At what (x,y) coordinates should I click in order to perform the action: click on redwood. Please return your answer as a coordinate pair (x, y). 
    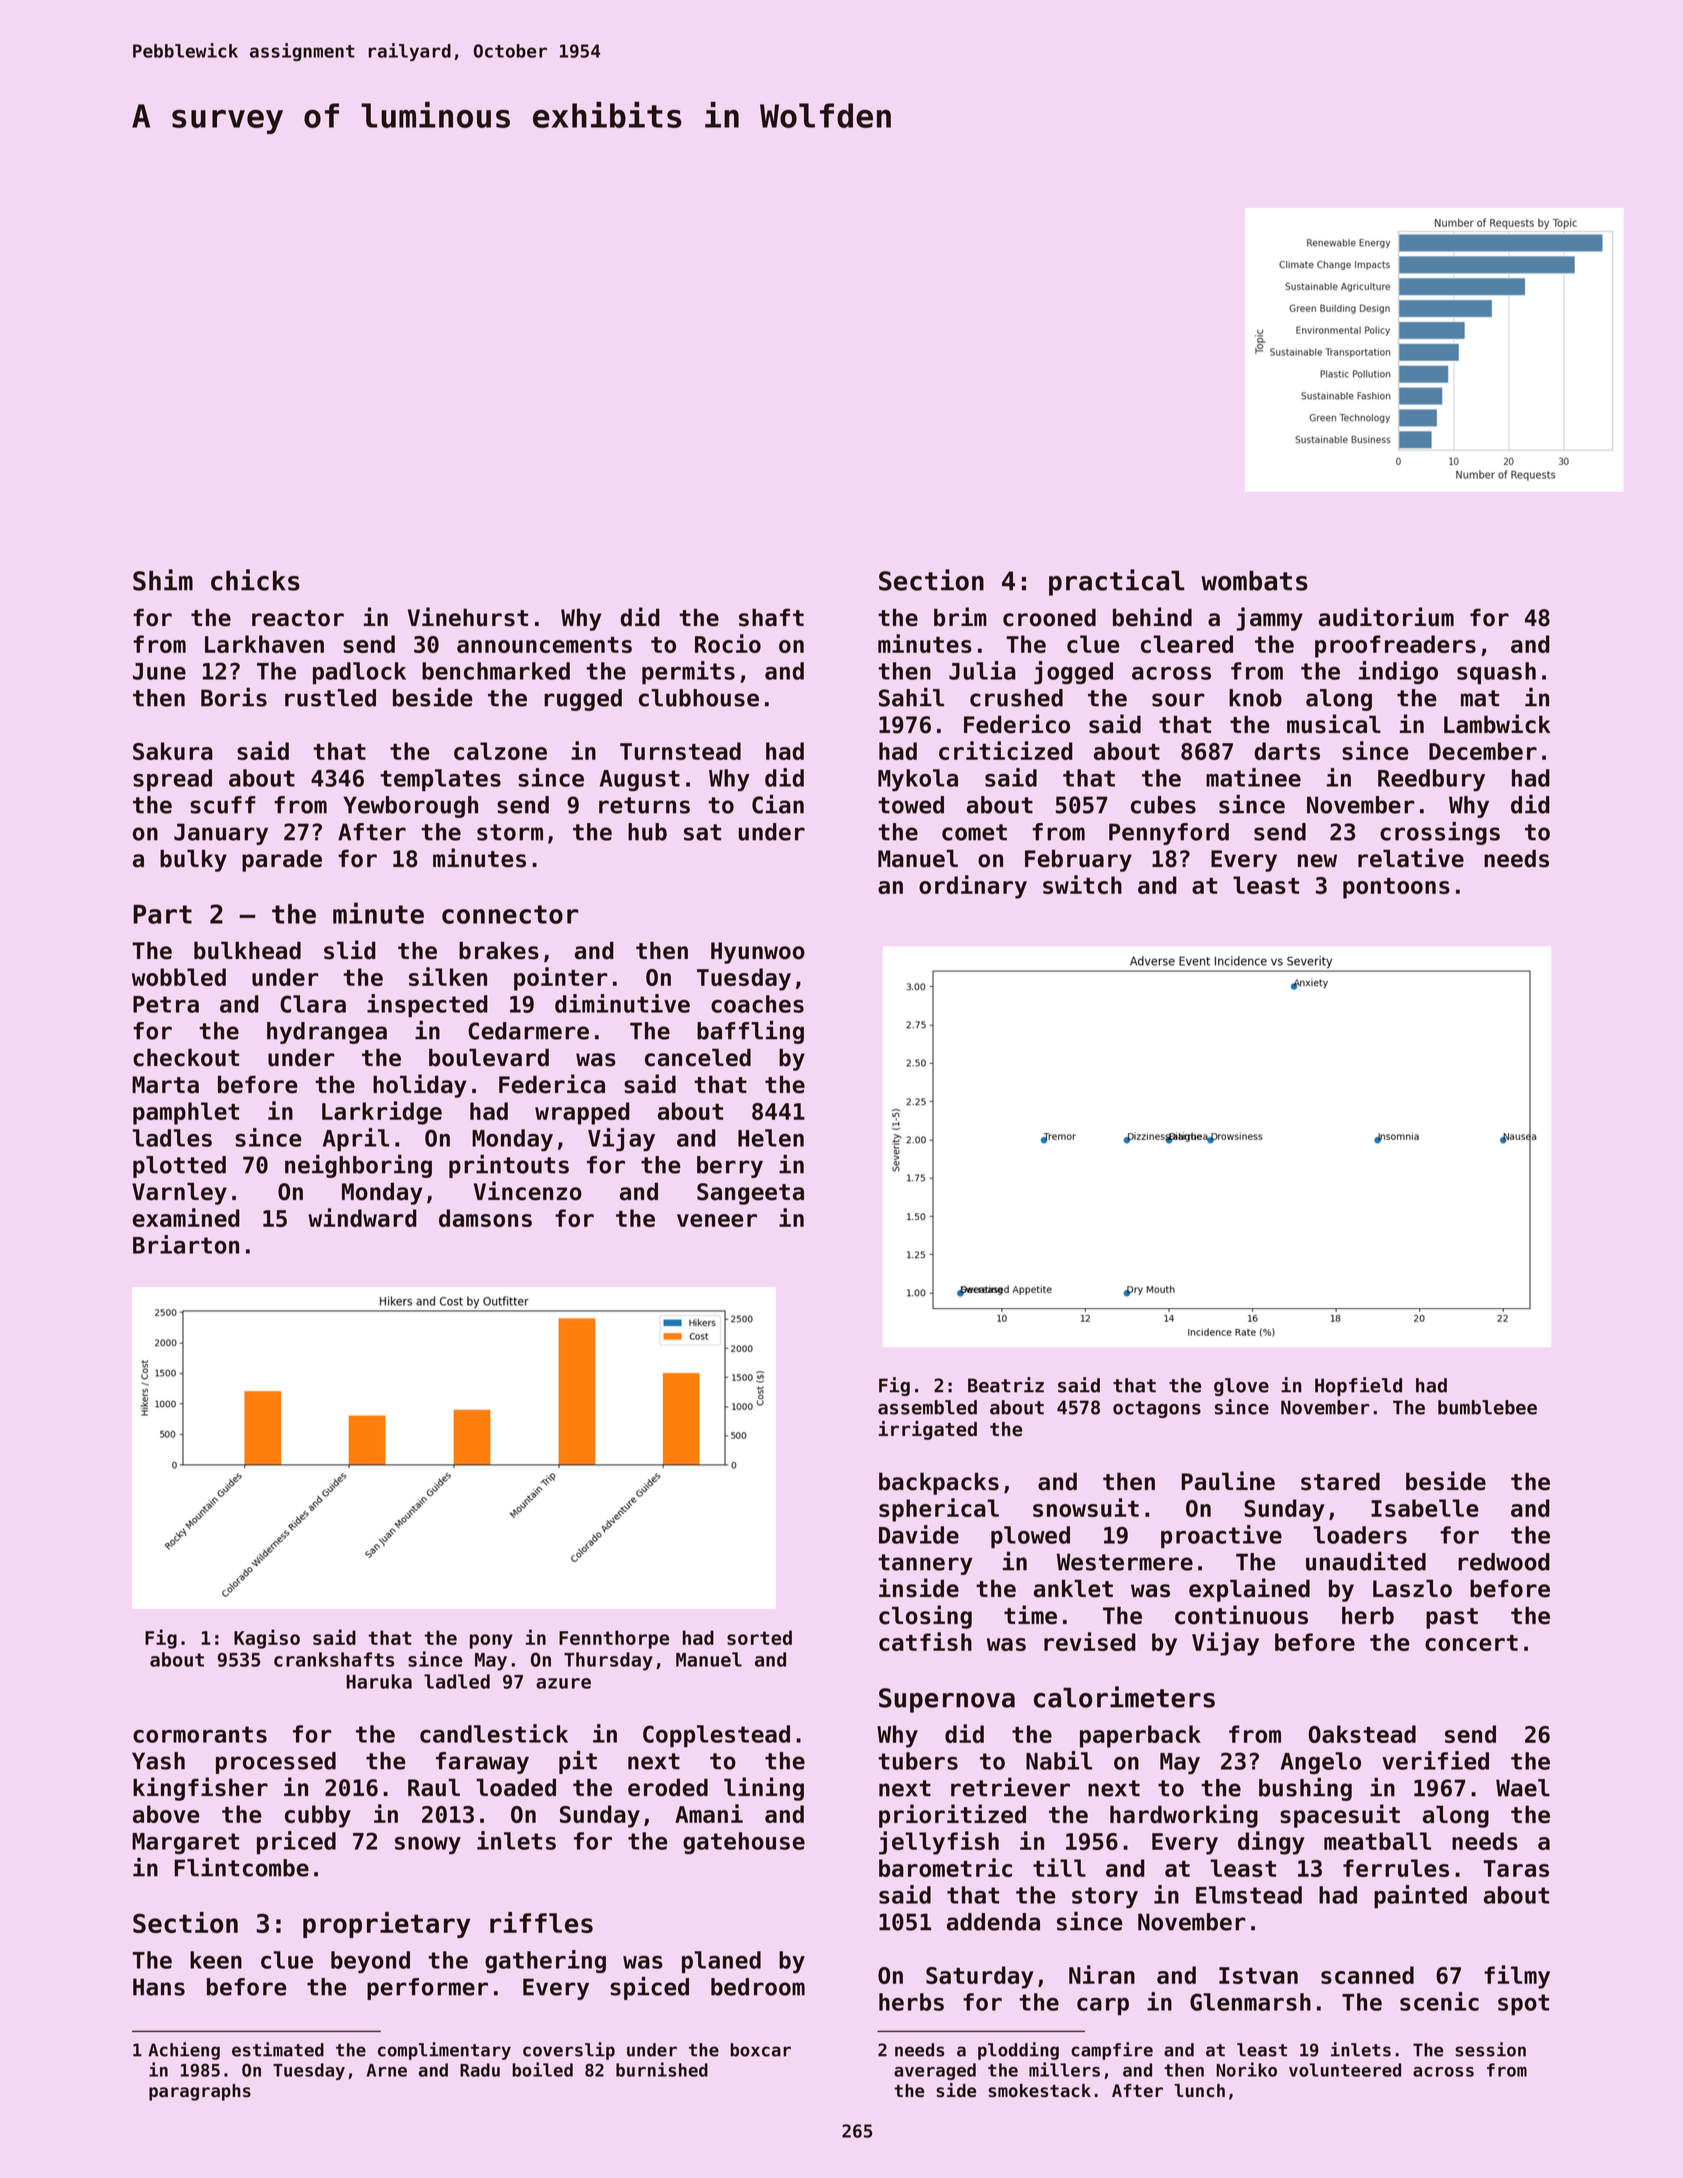
    Looking at the image, I should click on (1504, 1562).
